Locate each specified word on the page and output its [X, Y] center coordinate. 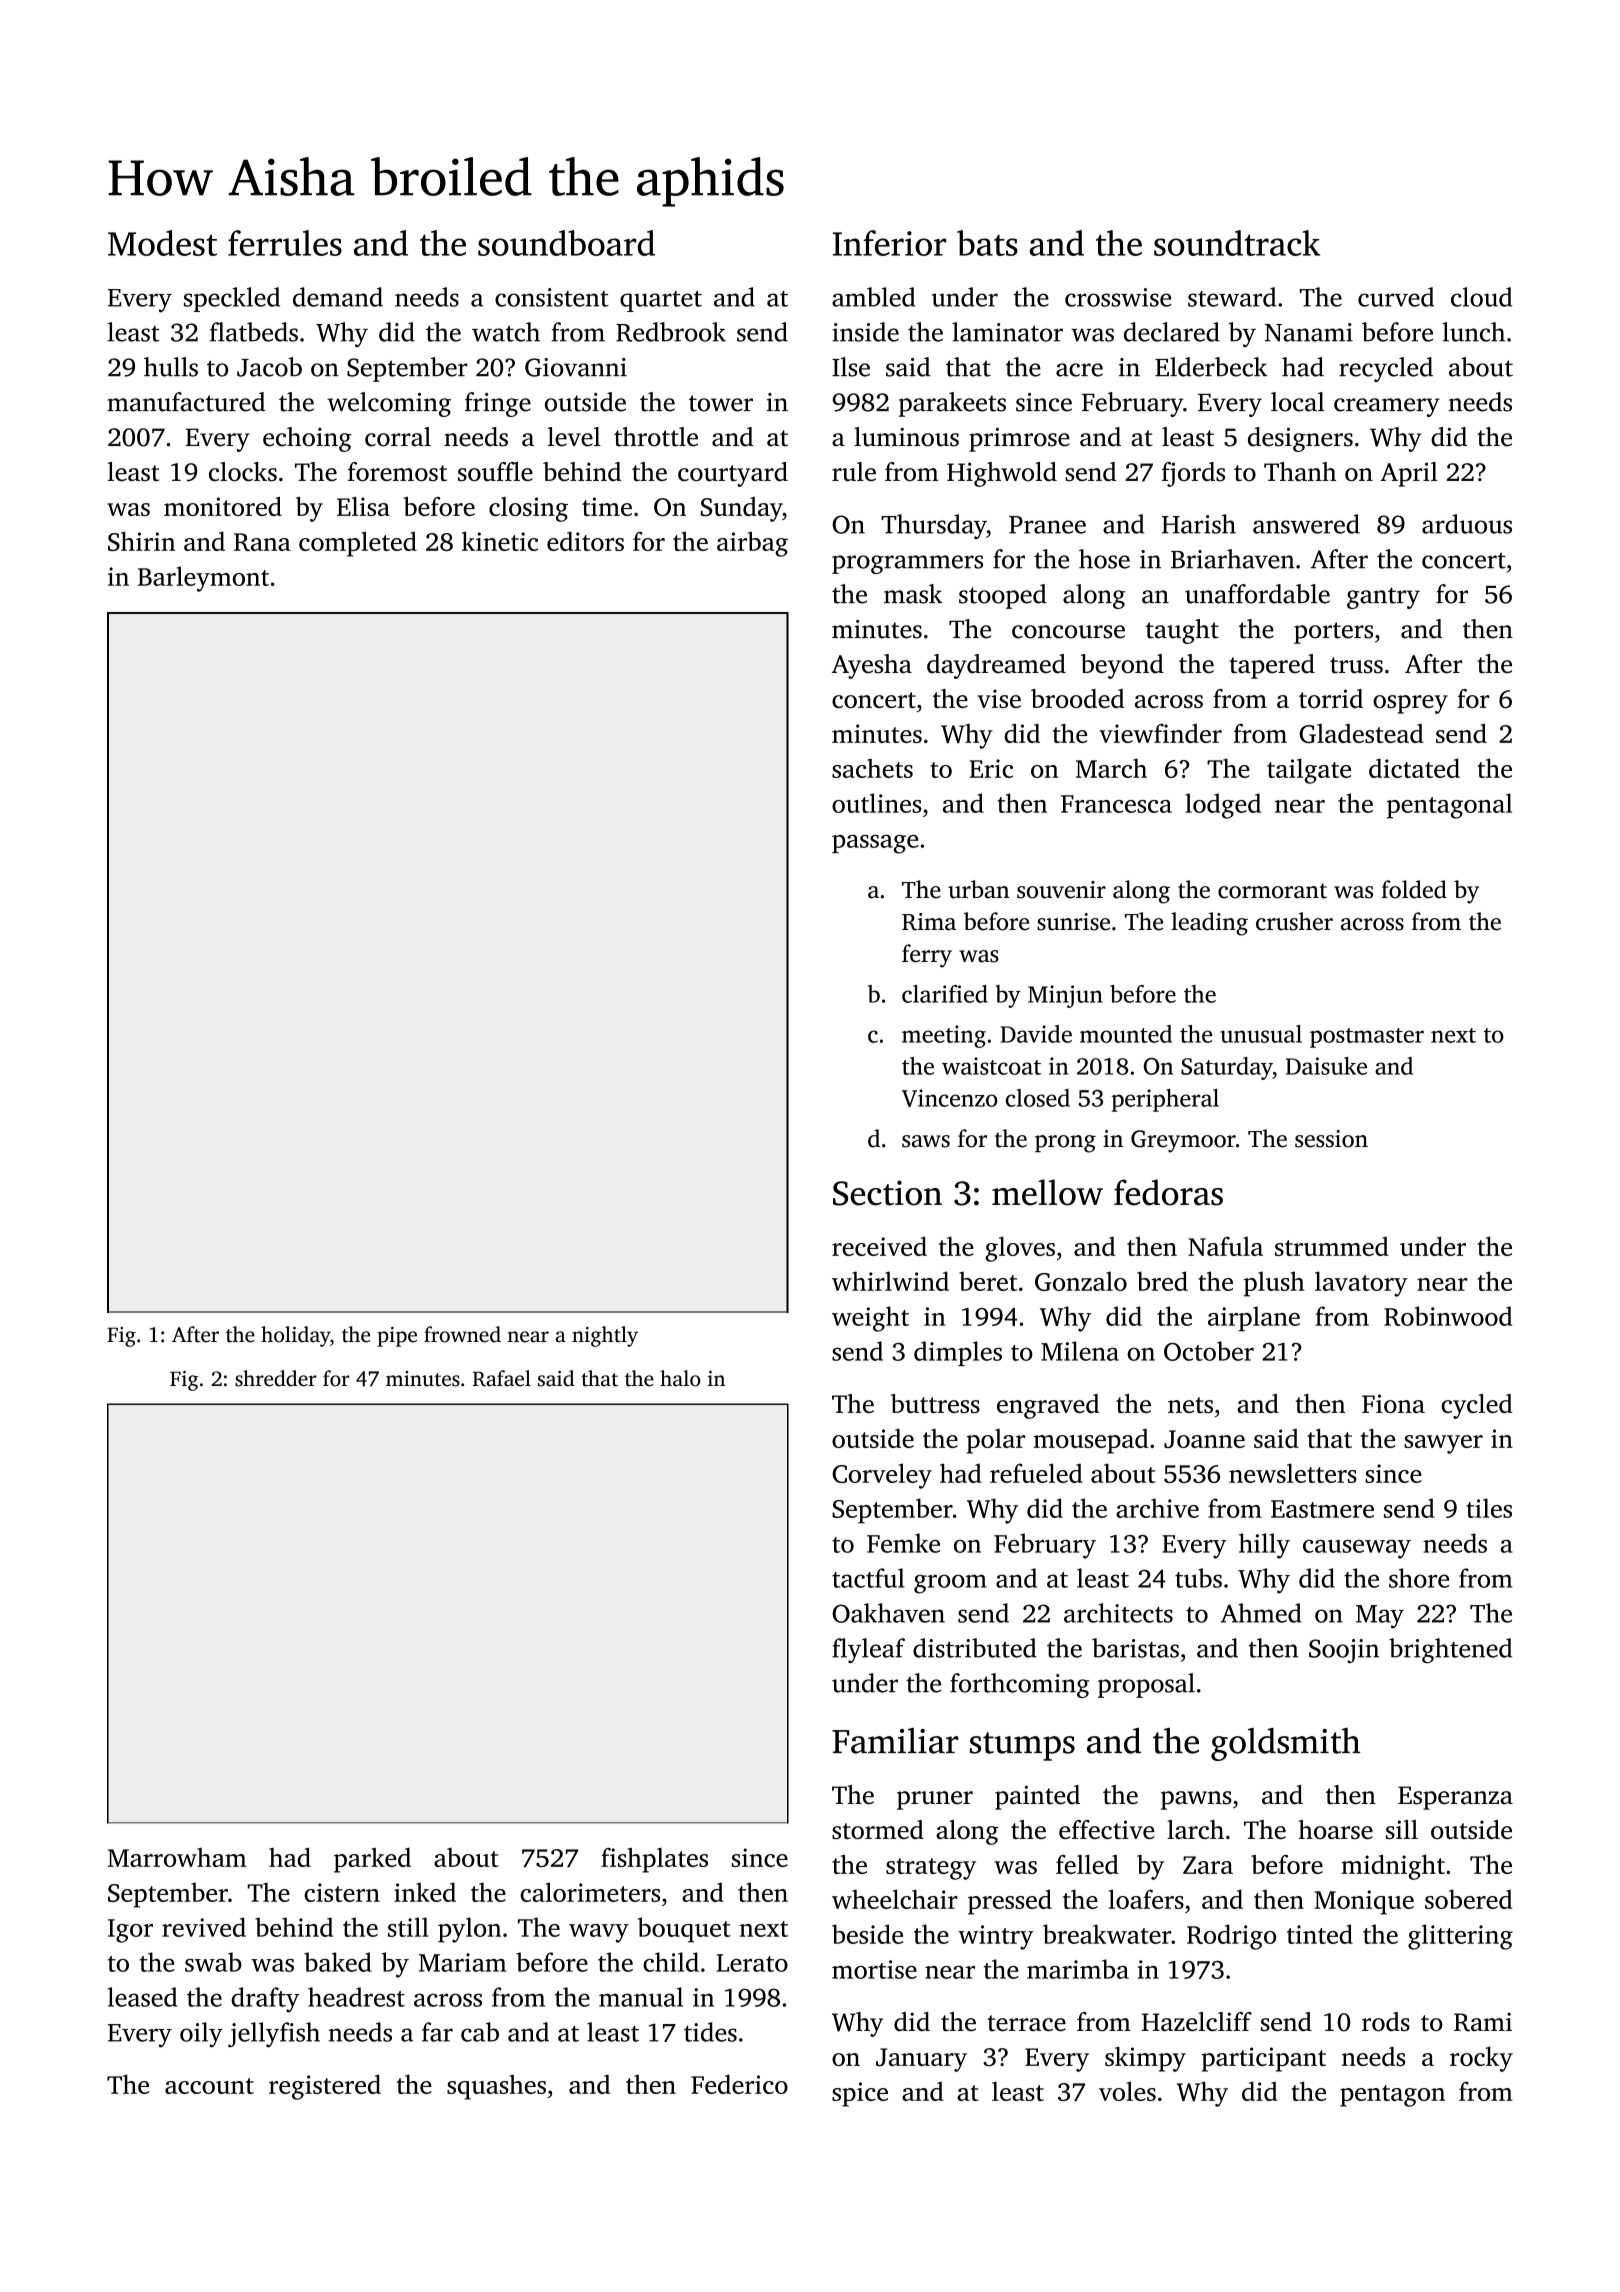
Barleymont [203, 579]
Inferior [889, 243]
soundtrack [1237, 243]
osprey [1410, 704]
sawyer [1443, 1444]
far [437, 2032]
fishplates [654, 1860]
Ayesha [872, 666]
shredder [276, 1378]
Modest [162, 243]
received [879, 1246]
